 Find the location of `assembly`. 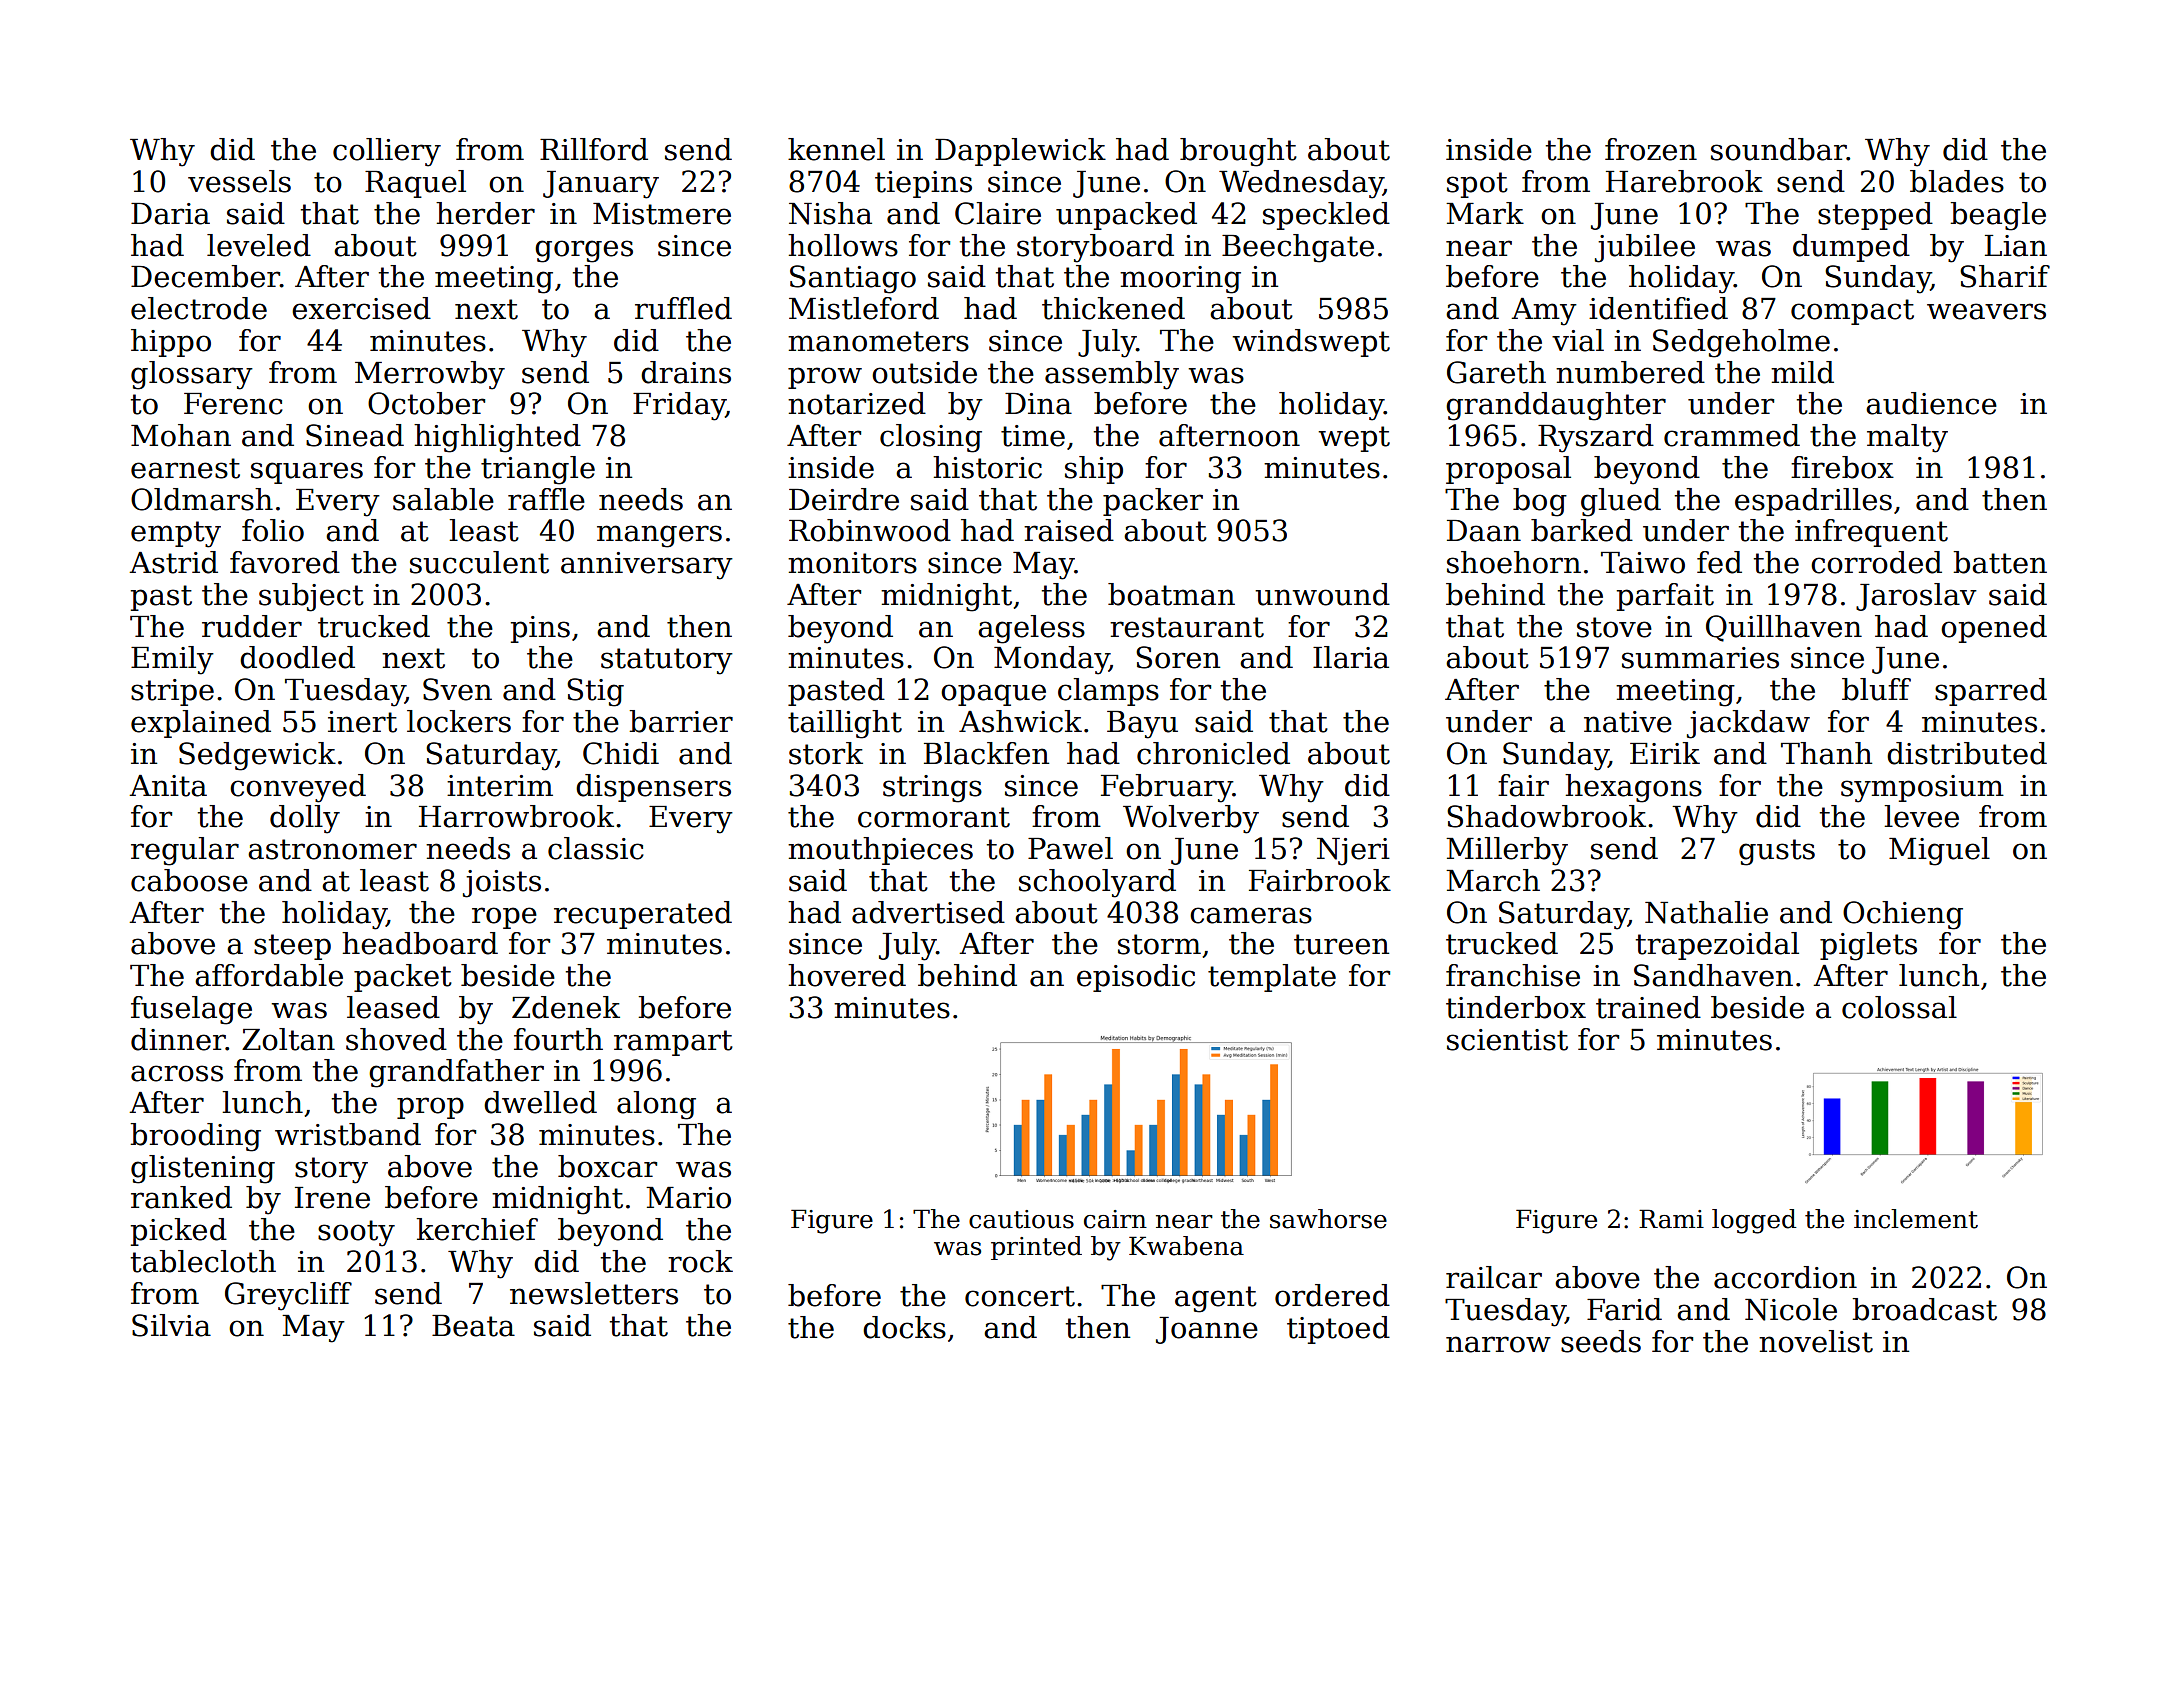

assembly is located at coordinates (1112, 375).
